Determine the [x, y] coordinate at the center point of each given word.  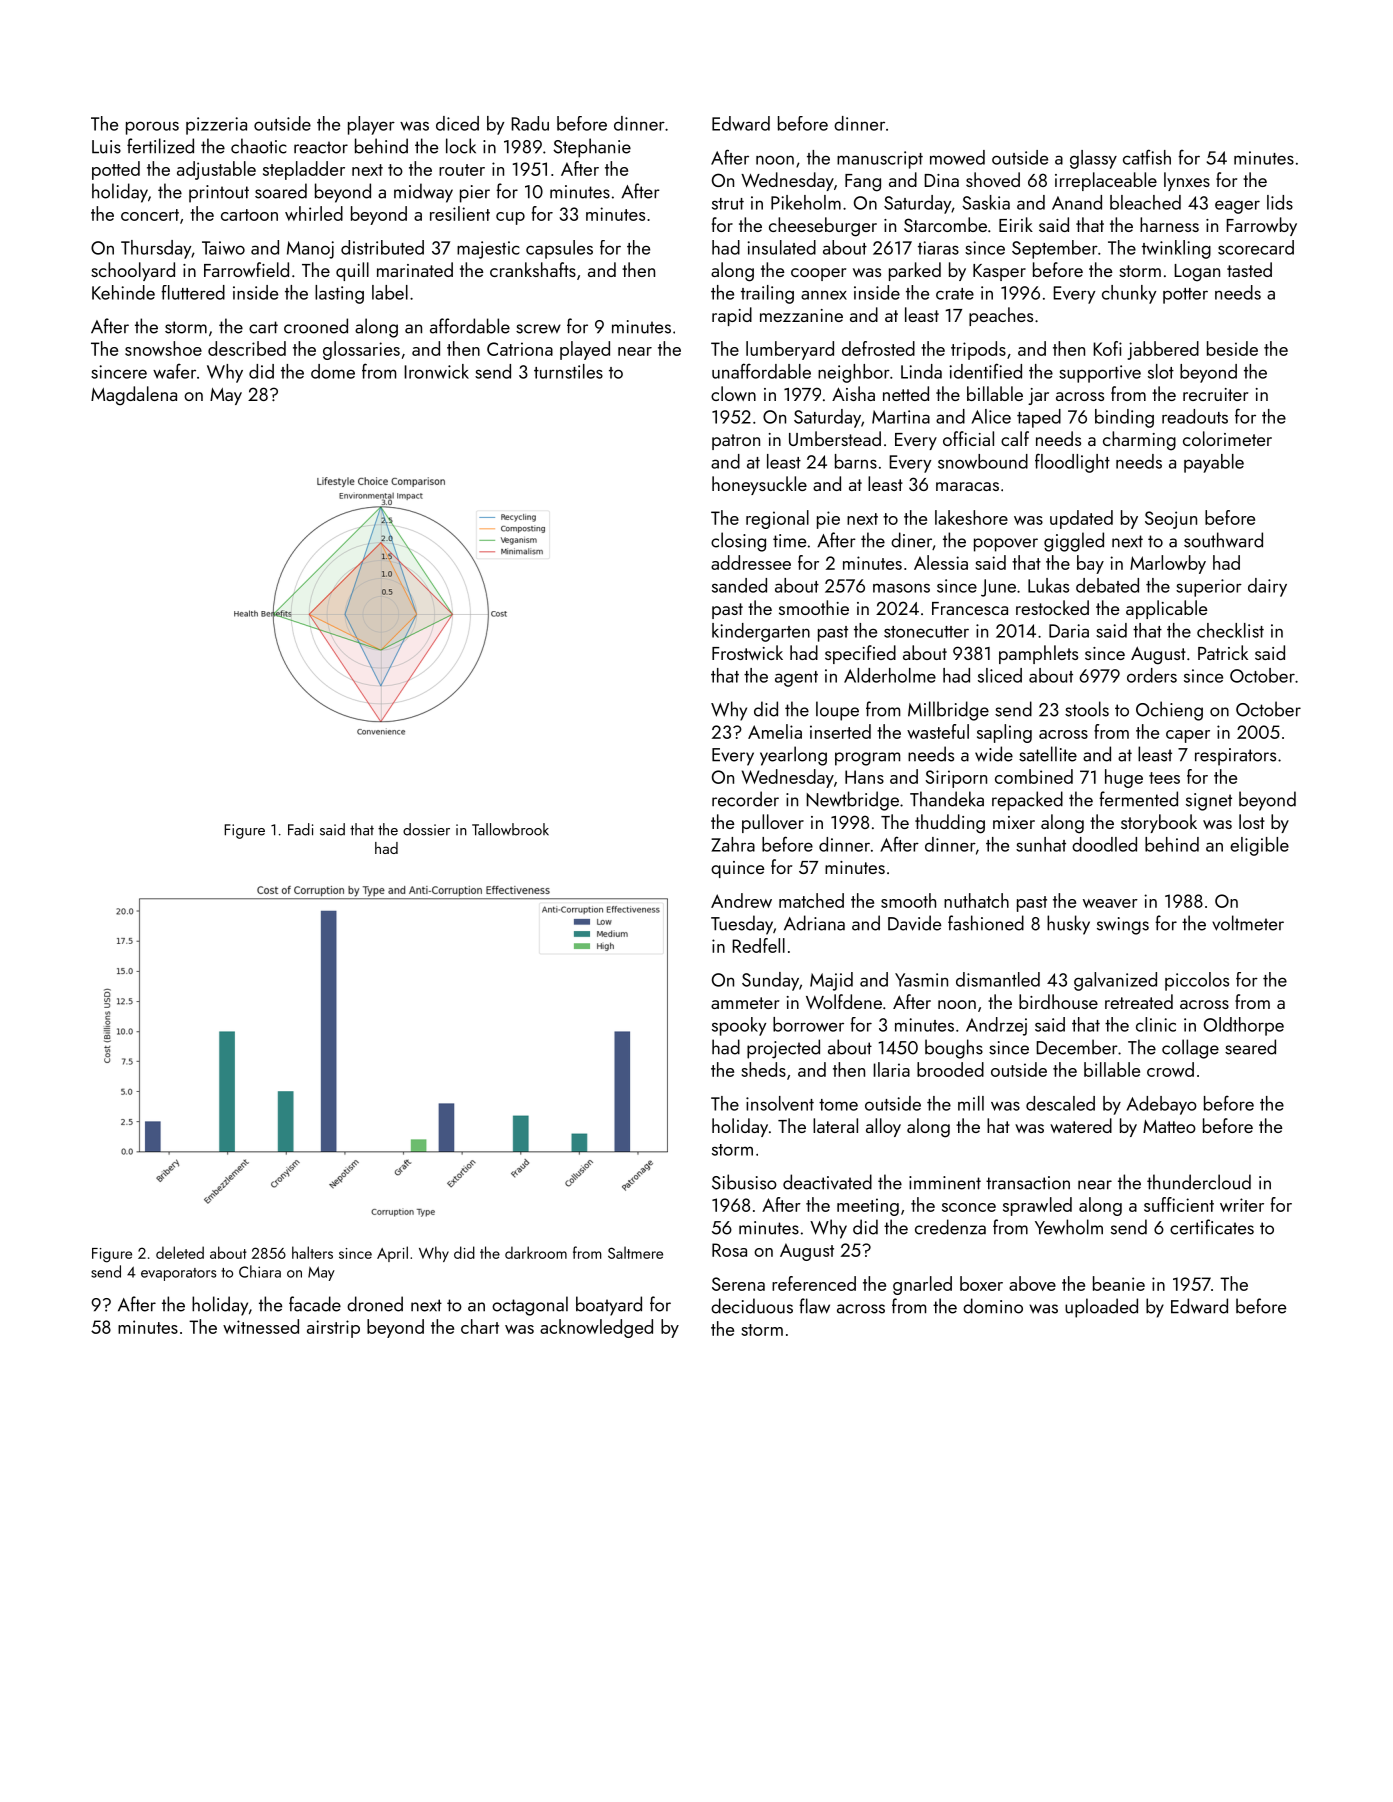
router [462, 170]
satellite [1048, 754]
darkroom [536, 1252]
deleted [180, 1252]
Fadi [300, 829]
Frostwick [747, 652]
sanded [739, 585]
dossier [426, 829]
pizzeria [216, 126]
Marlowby [1168, 564]
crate [955, 294]
